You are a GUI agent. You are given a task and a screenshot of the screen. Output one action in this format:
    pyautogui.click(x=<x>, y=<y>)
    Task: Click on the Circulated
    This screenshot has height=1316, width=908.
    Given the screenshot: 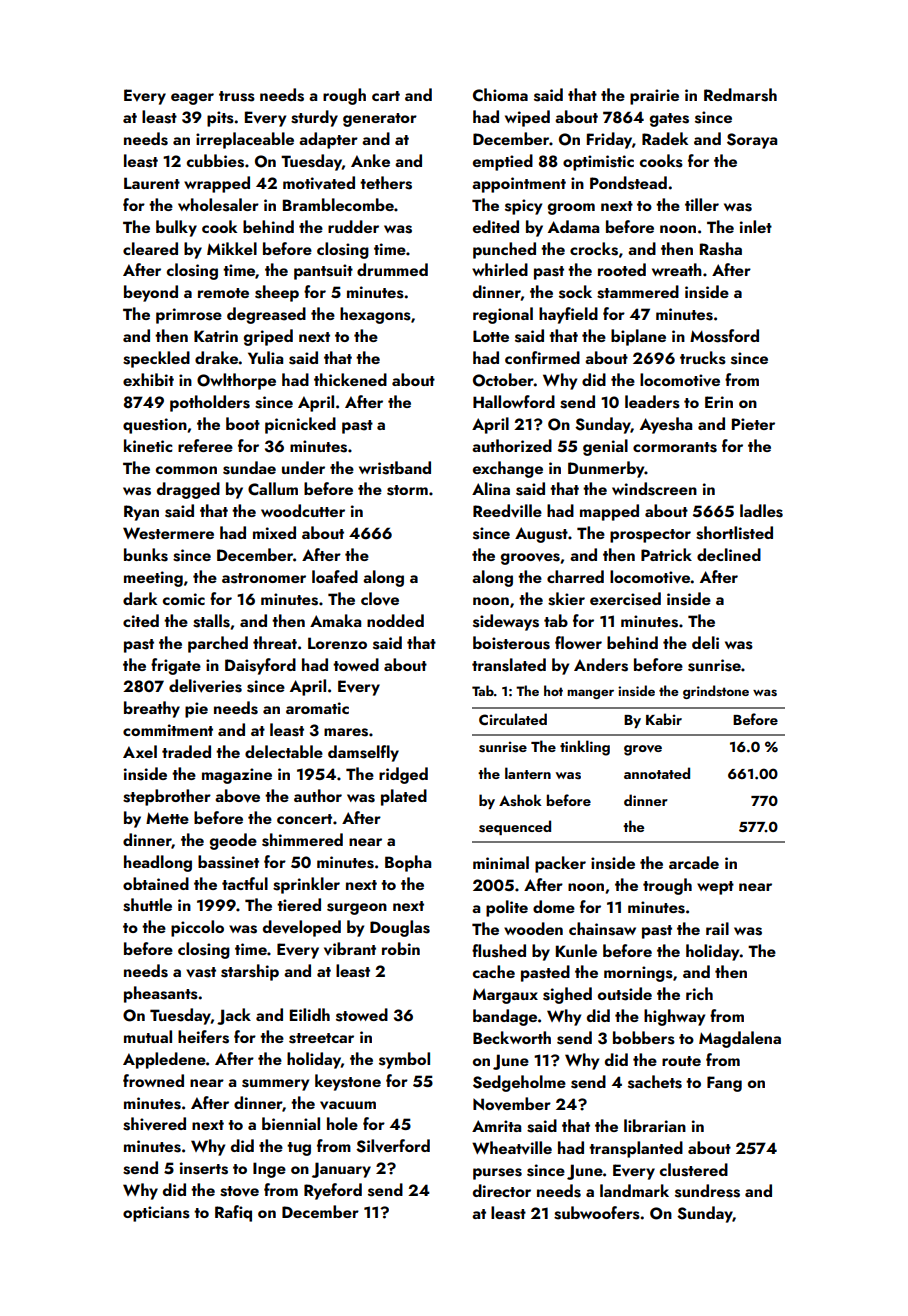 What is the action you would take?
    pyautogui.click(x=513, y=719)
